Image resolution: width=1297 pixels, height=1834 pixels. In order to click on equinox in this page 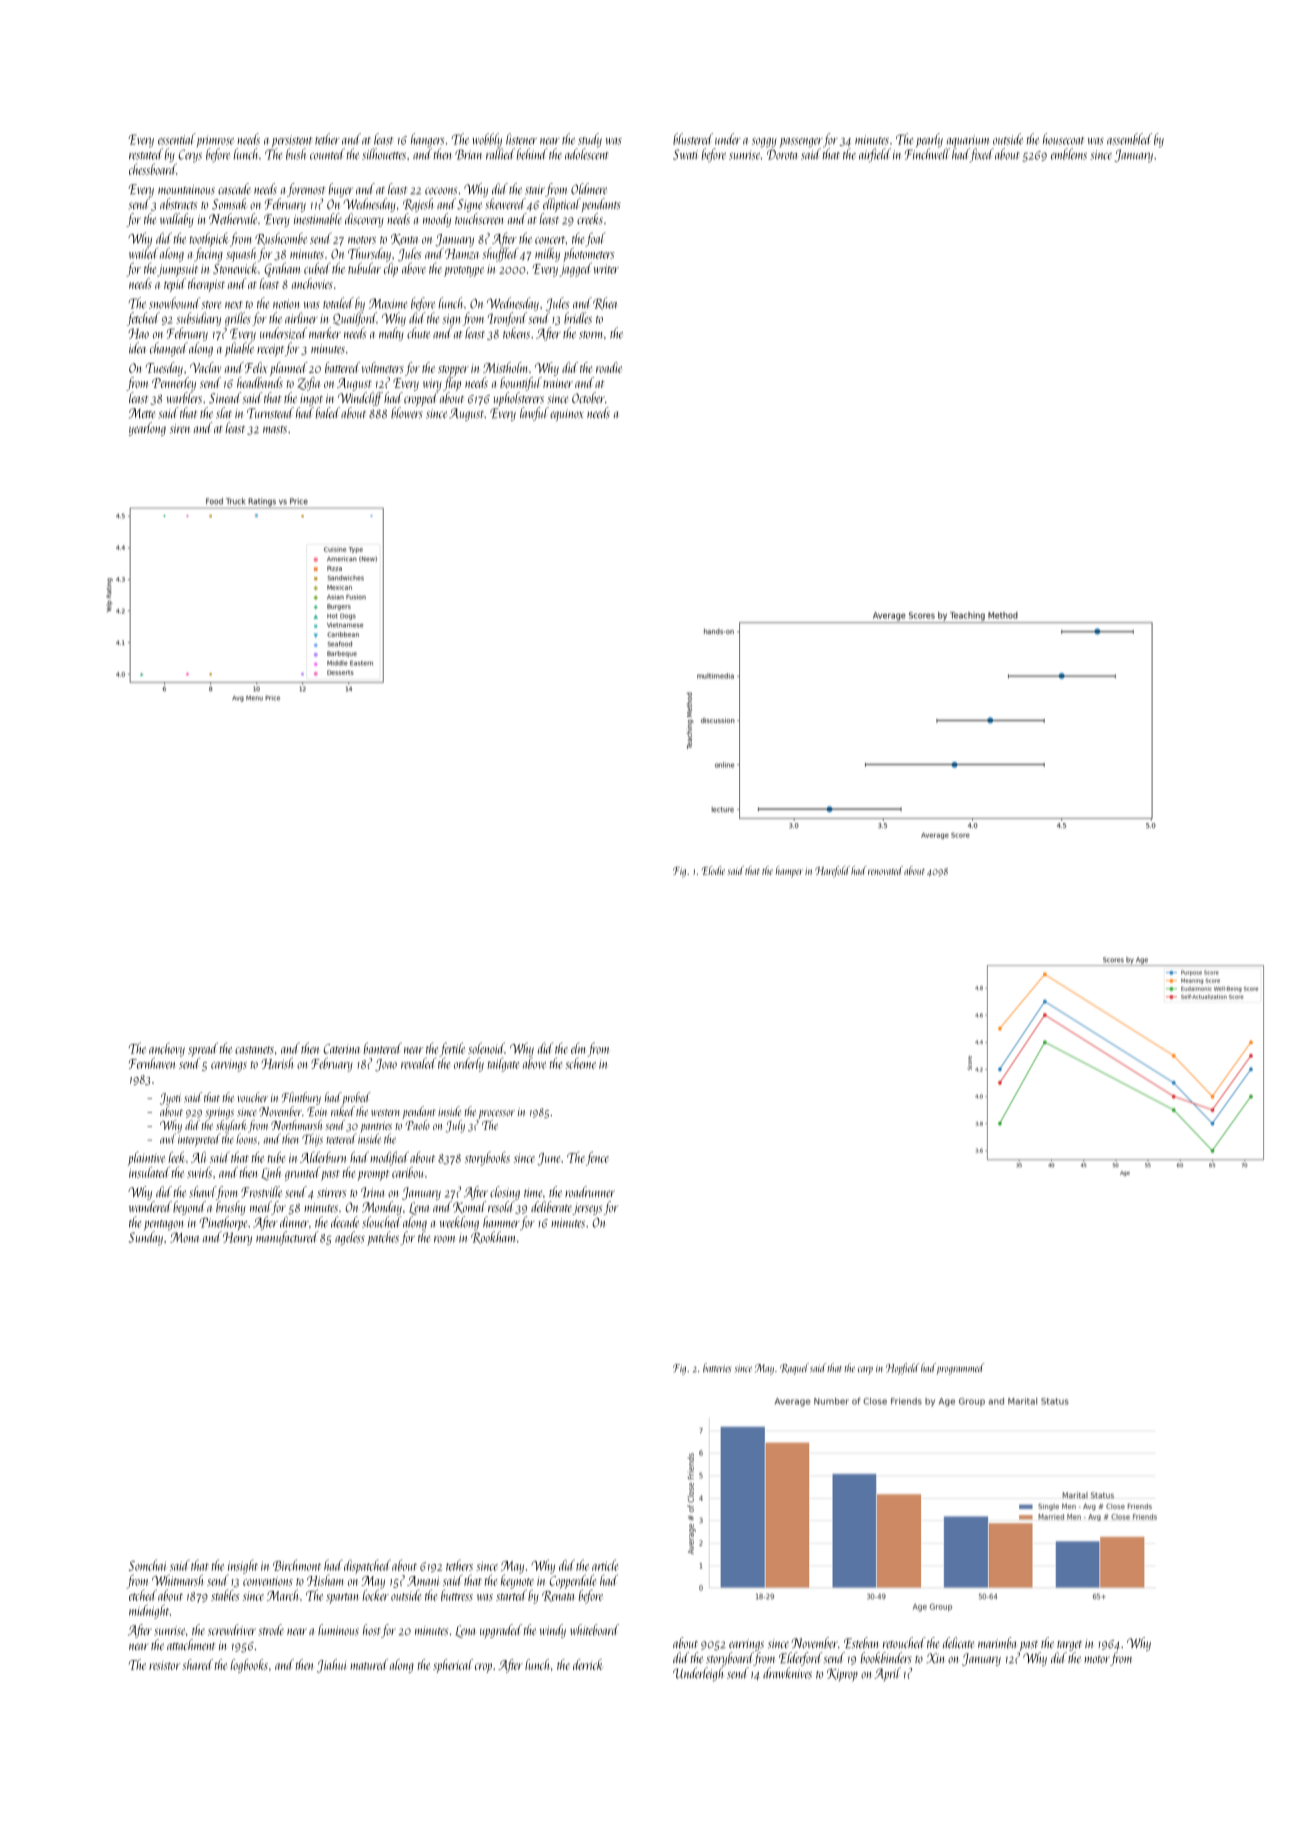, I will do `click(566, 415)`.
